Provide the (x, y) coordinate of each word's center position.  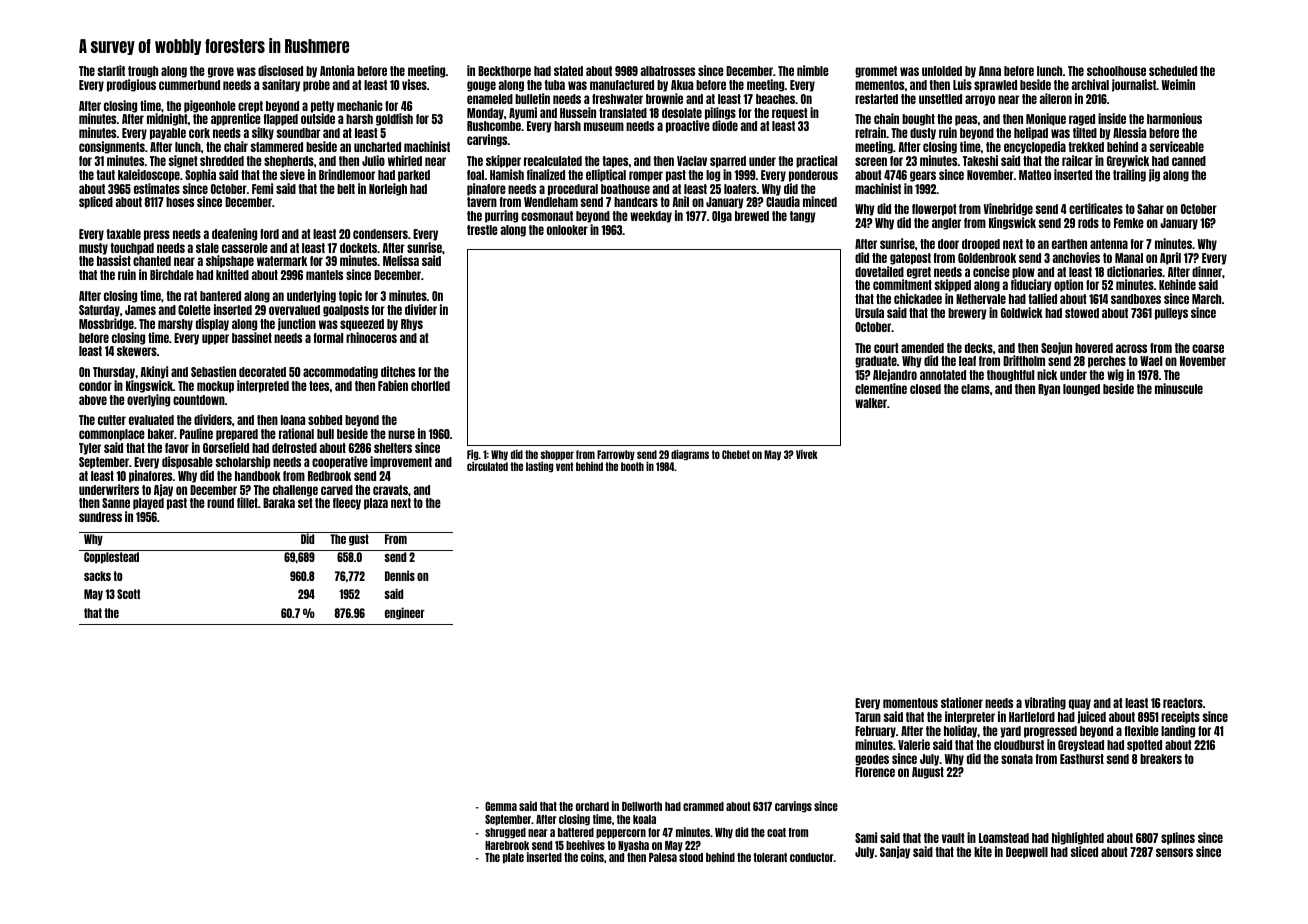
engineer (405, 613)
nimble (813, 70)
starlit (111, 70)
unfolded (942, 71)
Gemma (501, 806)
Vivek (807, 454)
